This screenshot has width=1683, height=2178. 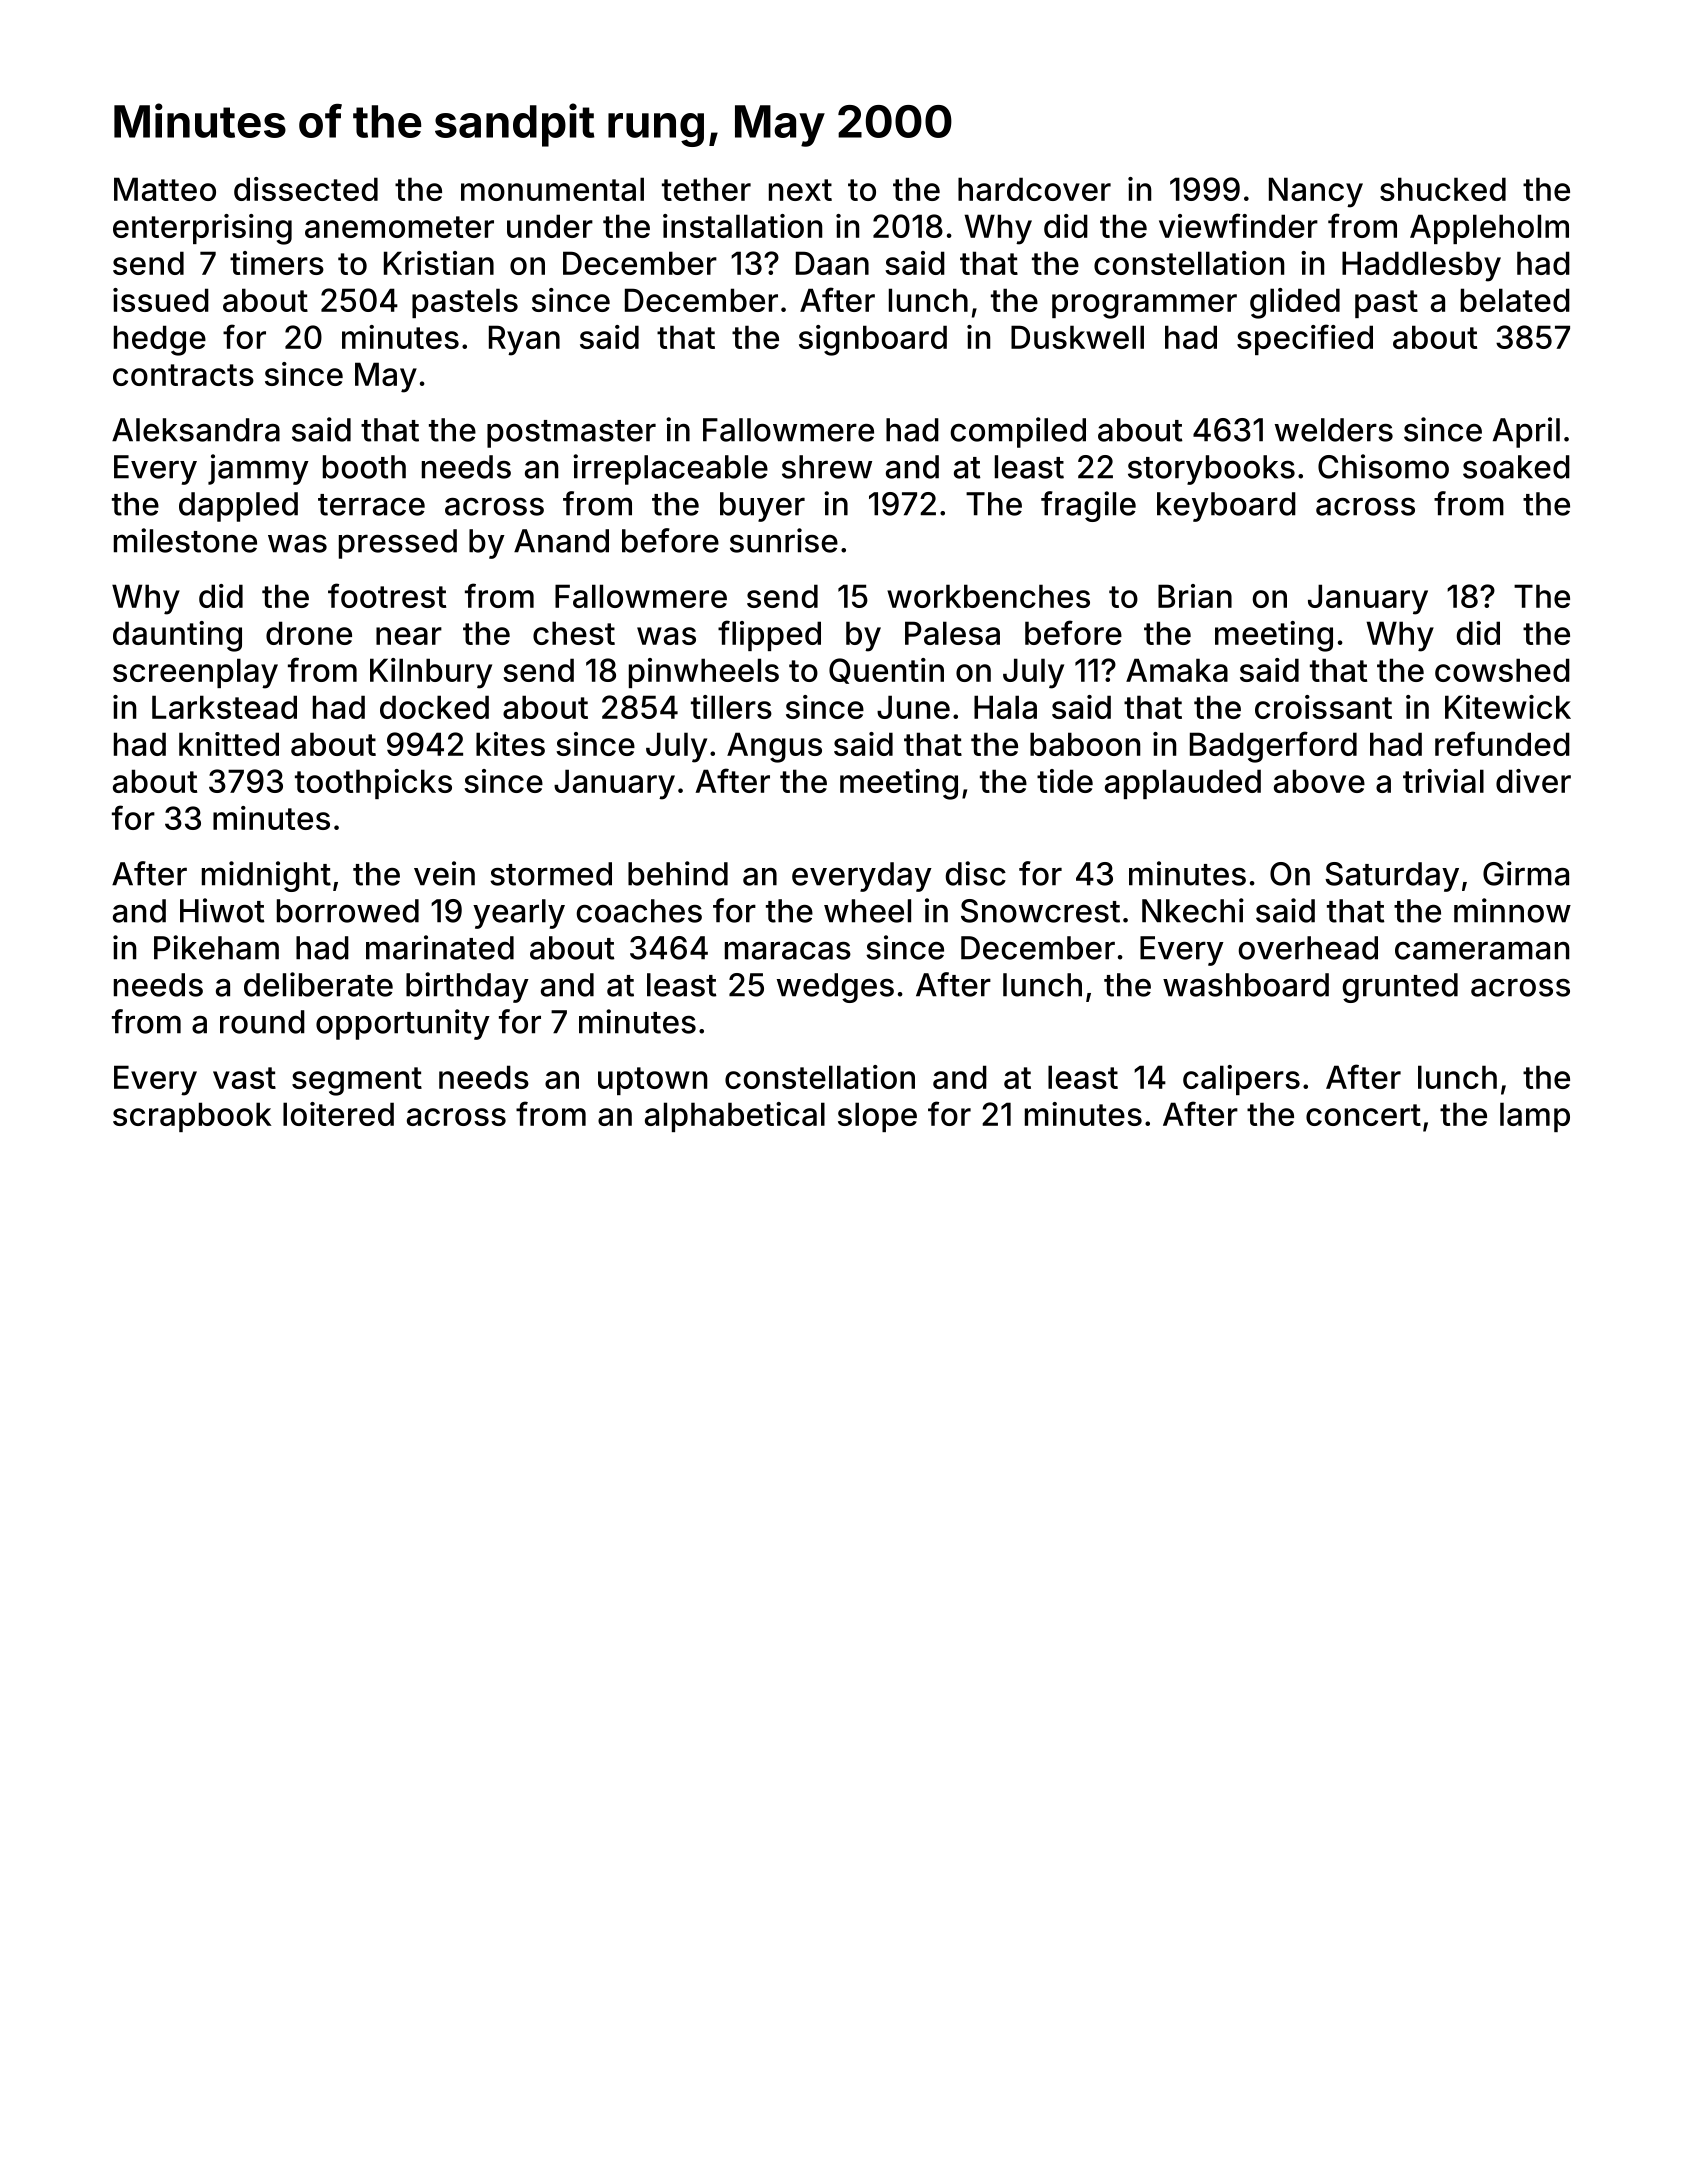 I want to click on applauded, so click(x=1183, y=784).
